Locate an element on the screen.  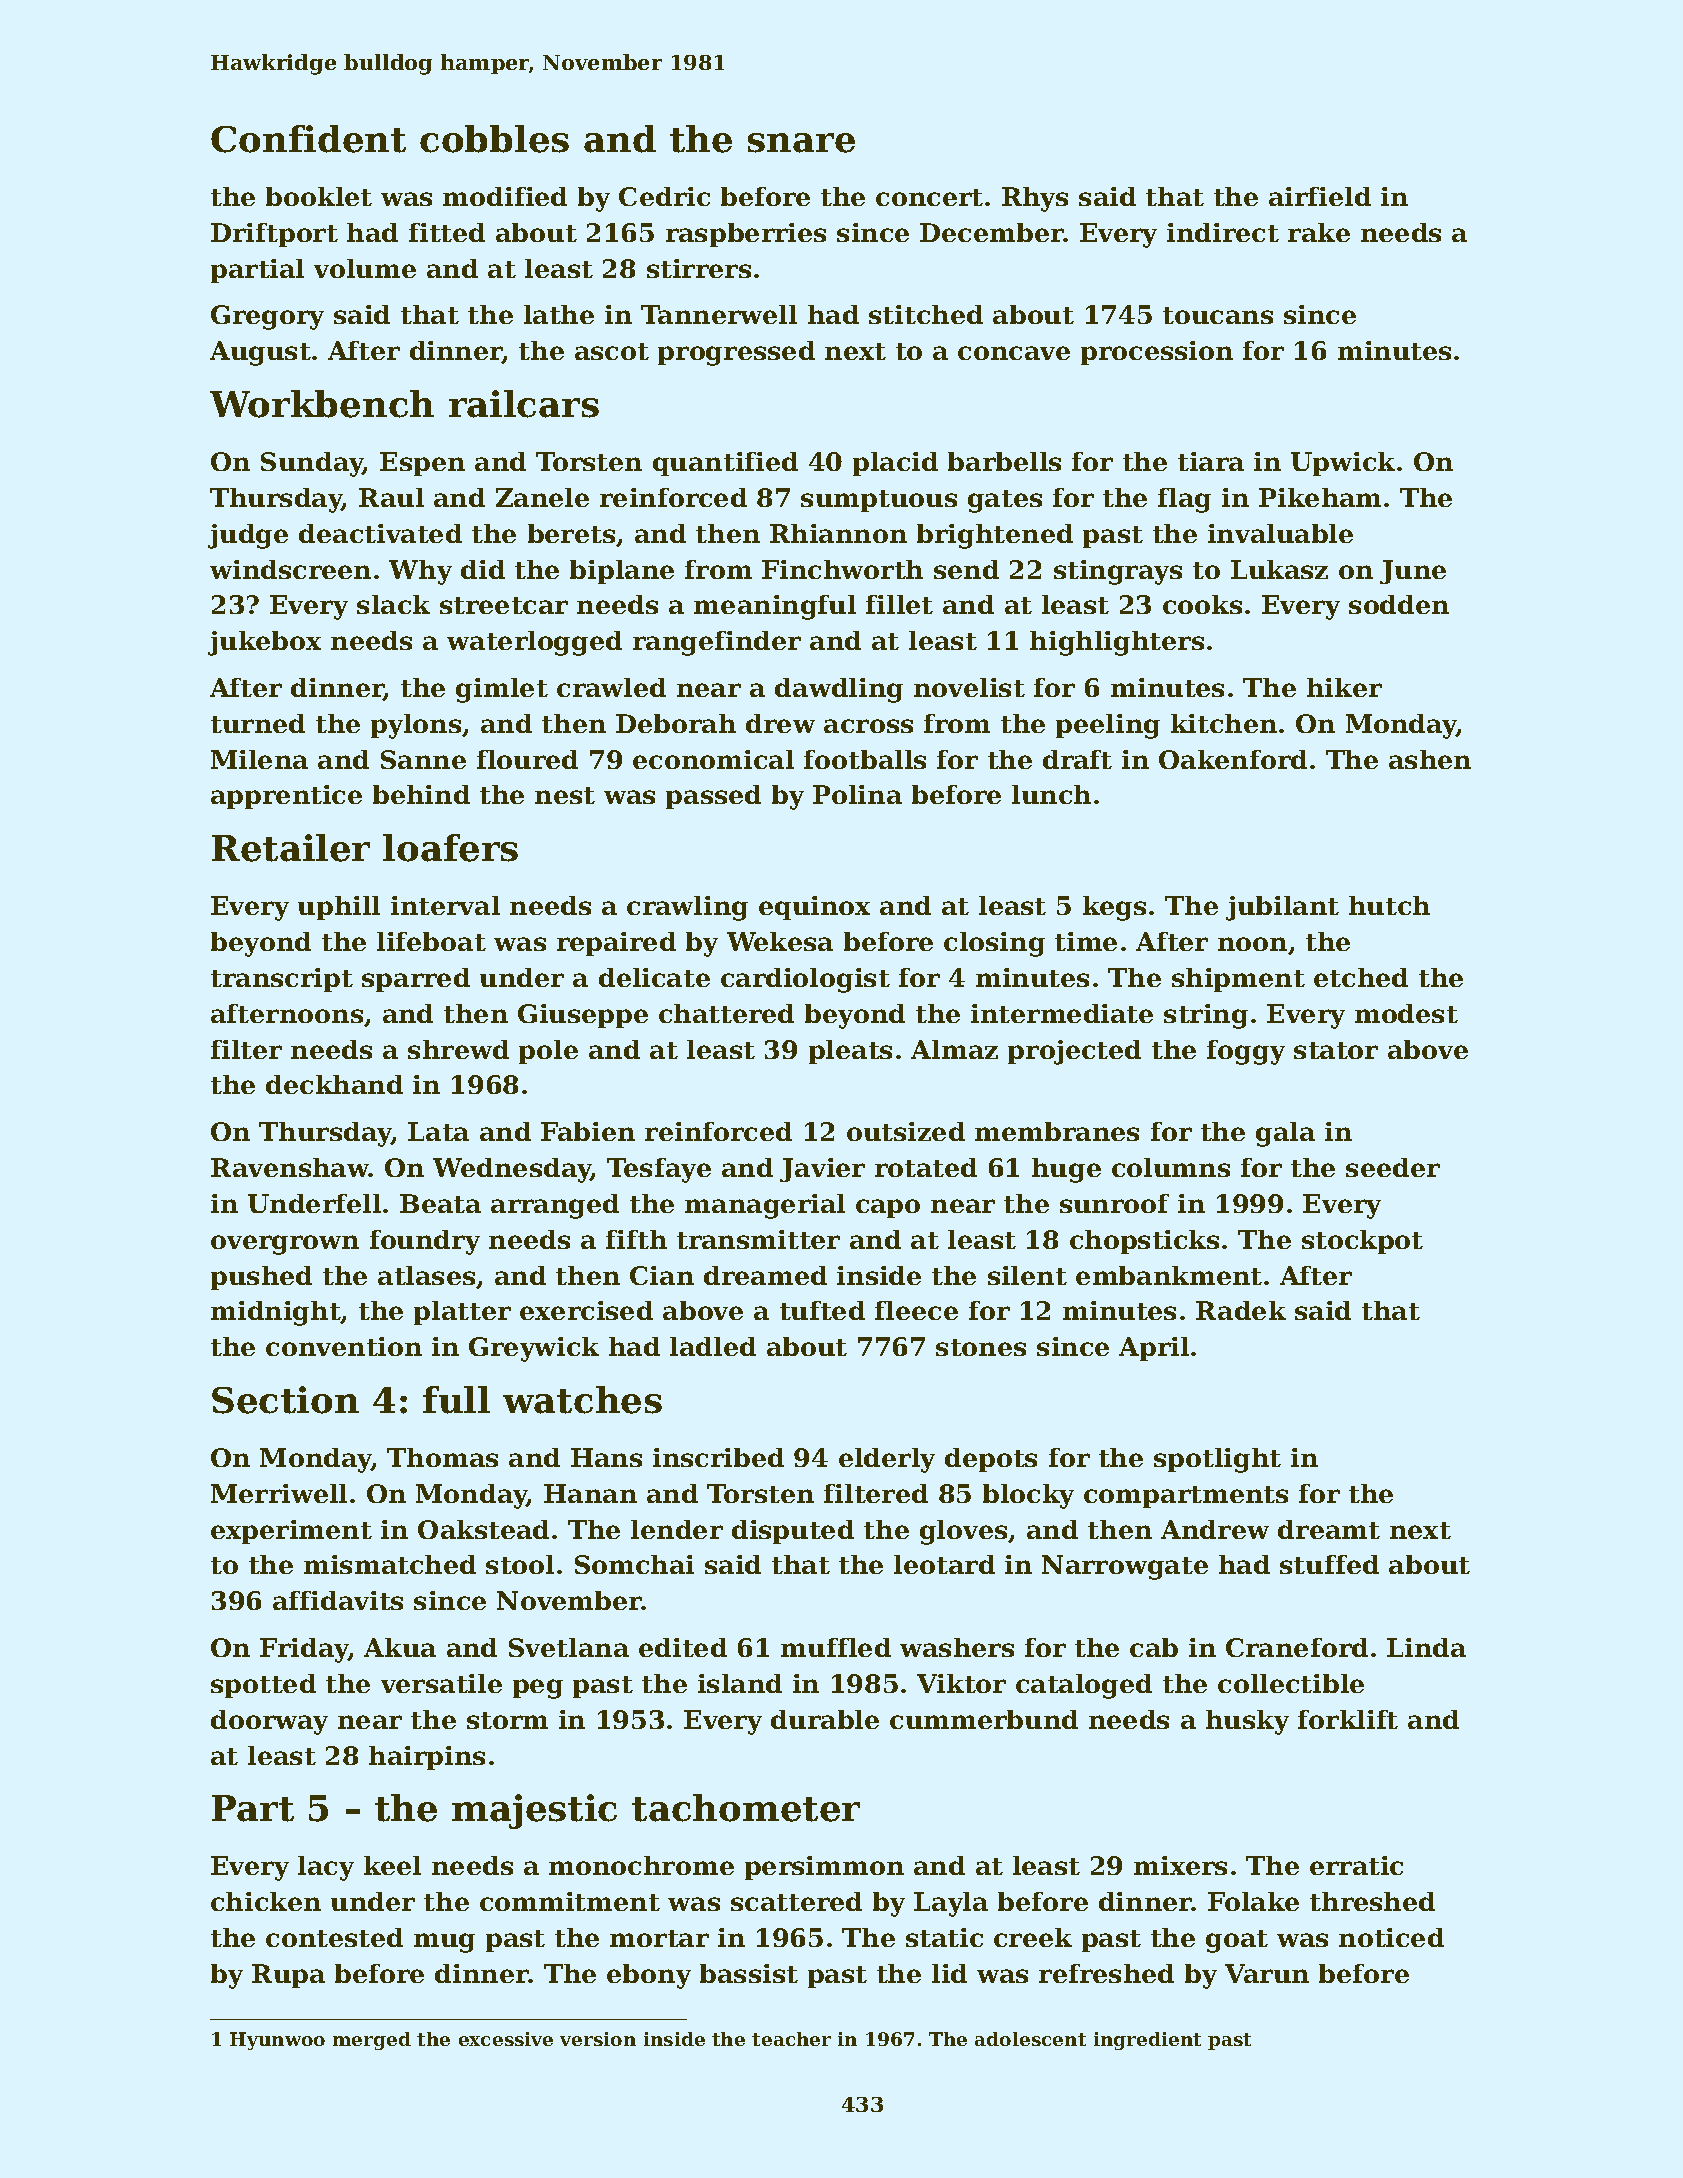
cobbles is located at coordinates (494, 139).
